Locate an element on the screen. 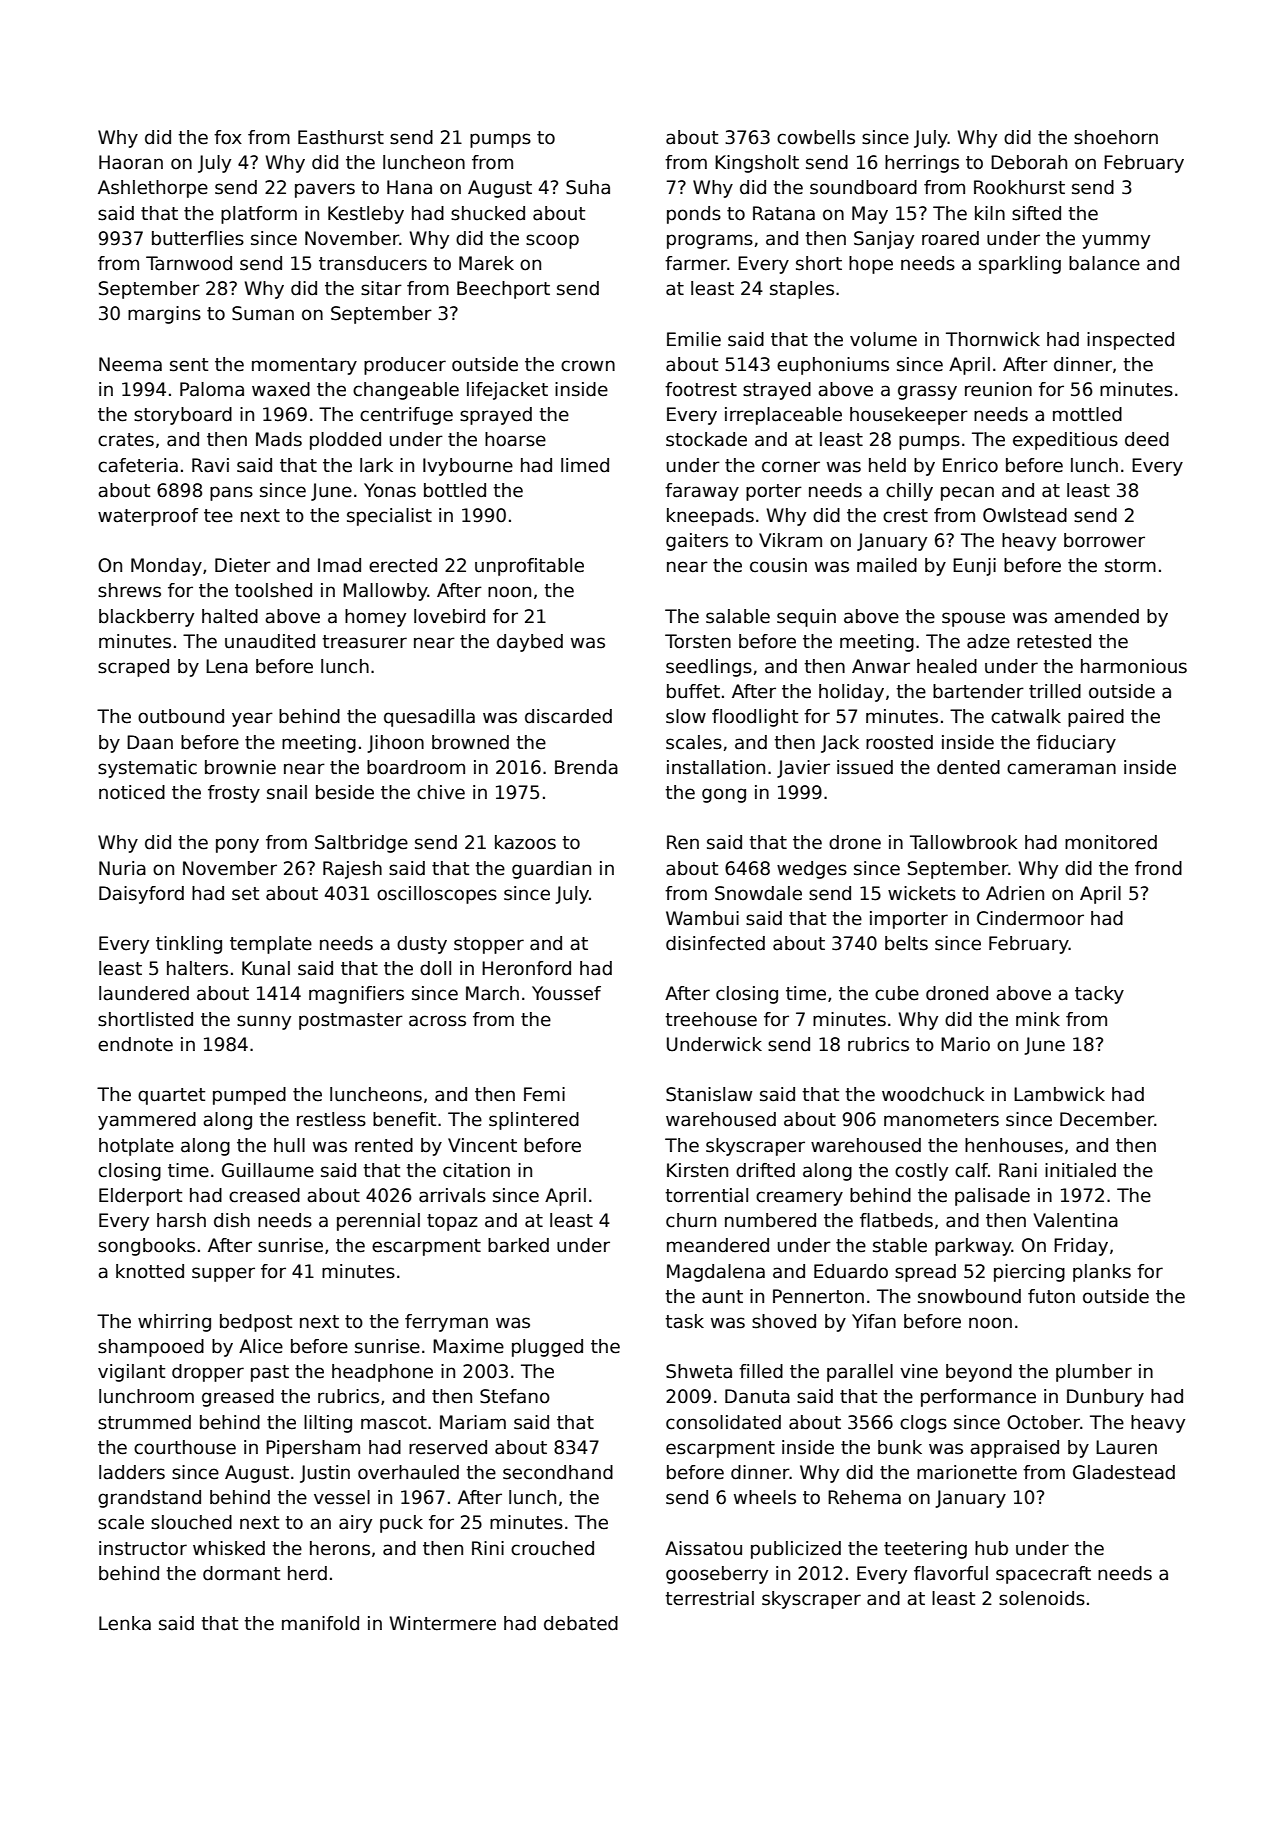  rented is located at coordinates (384, 1145).
